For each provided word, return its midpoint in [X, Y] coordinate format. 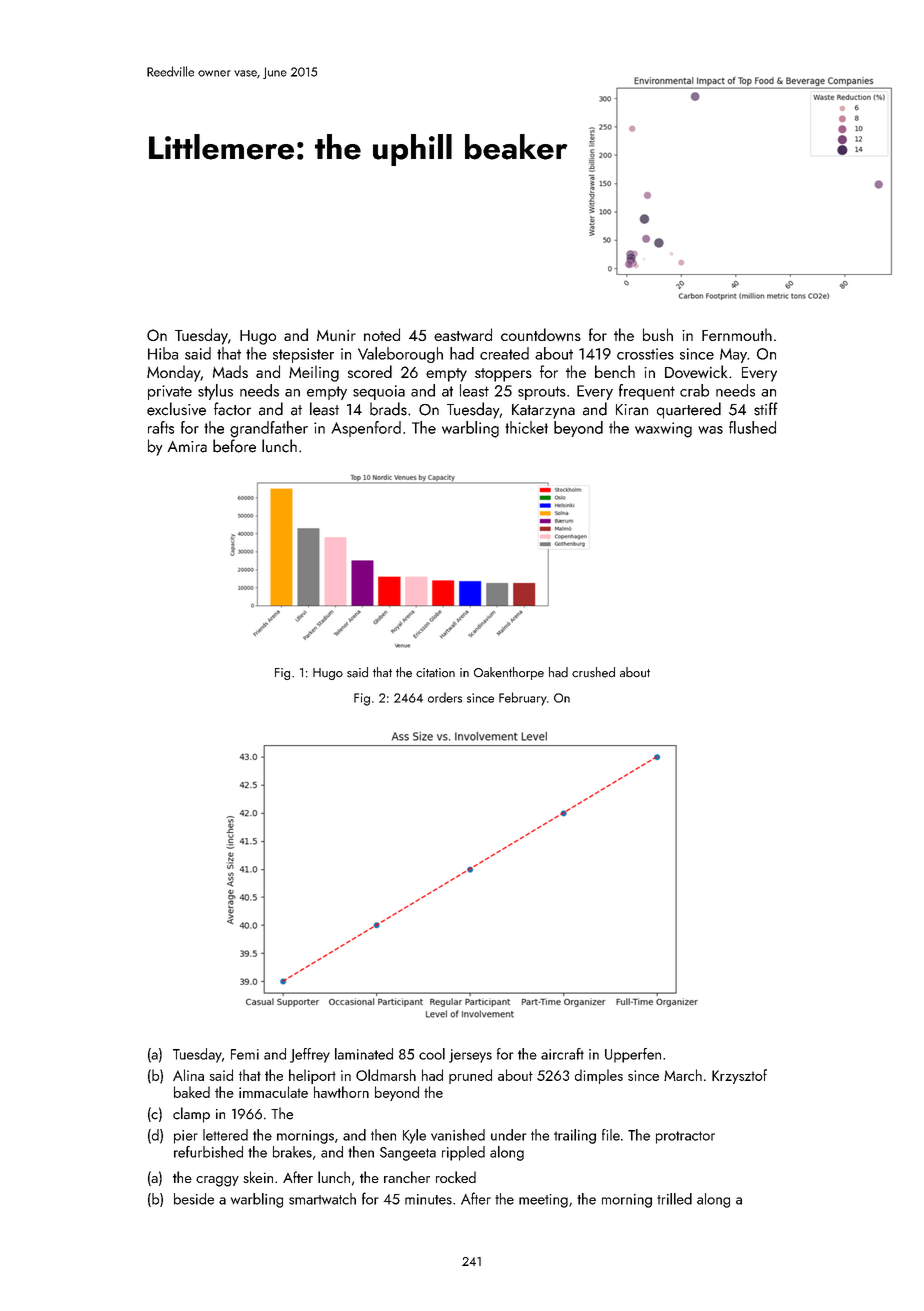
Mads [230, 371]
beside [194, 1199]
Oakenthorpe [509, 673]
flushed [752, 427]
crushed [593, 672]
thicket [526, 427]
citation [435, 673]
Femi [245, 1054]
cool [432, 1054]
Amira [187, 447]
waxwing [663, 430]
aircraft [562, 1054]
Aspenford [366, 429]
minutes [428, 1199]
